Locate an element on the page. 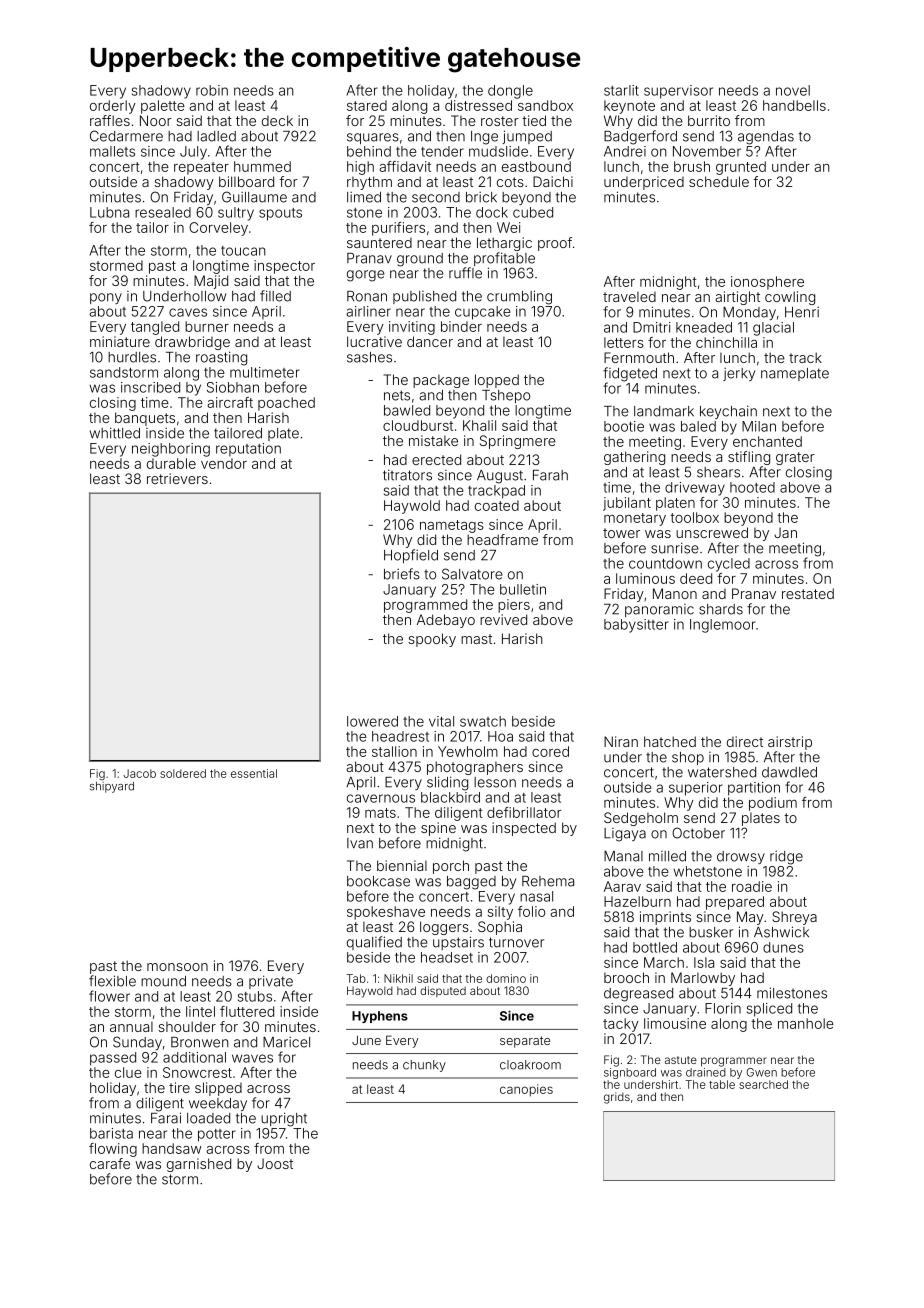  vendor is located at coordinates (224, 463).
